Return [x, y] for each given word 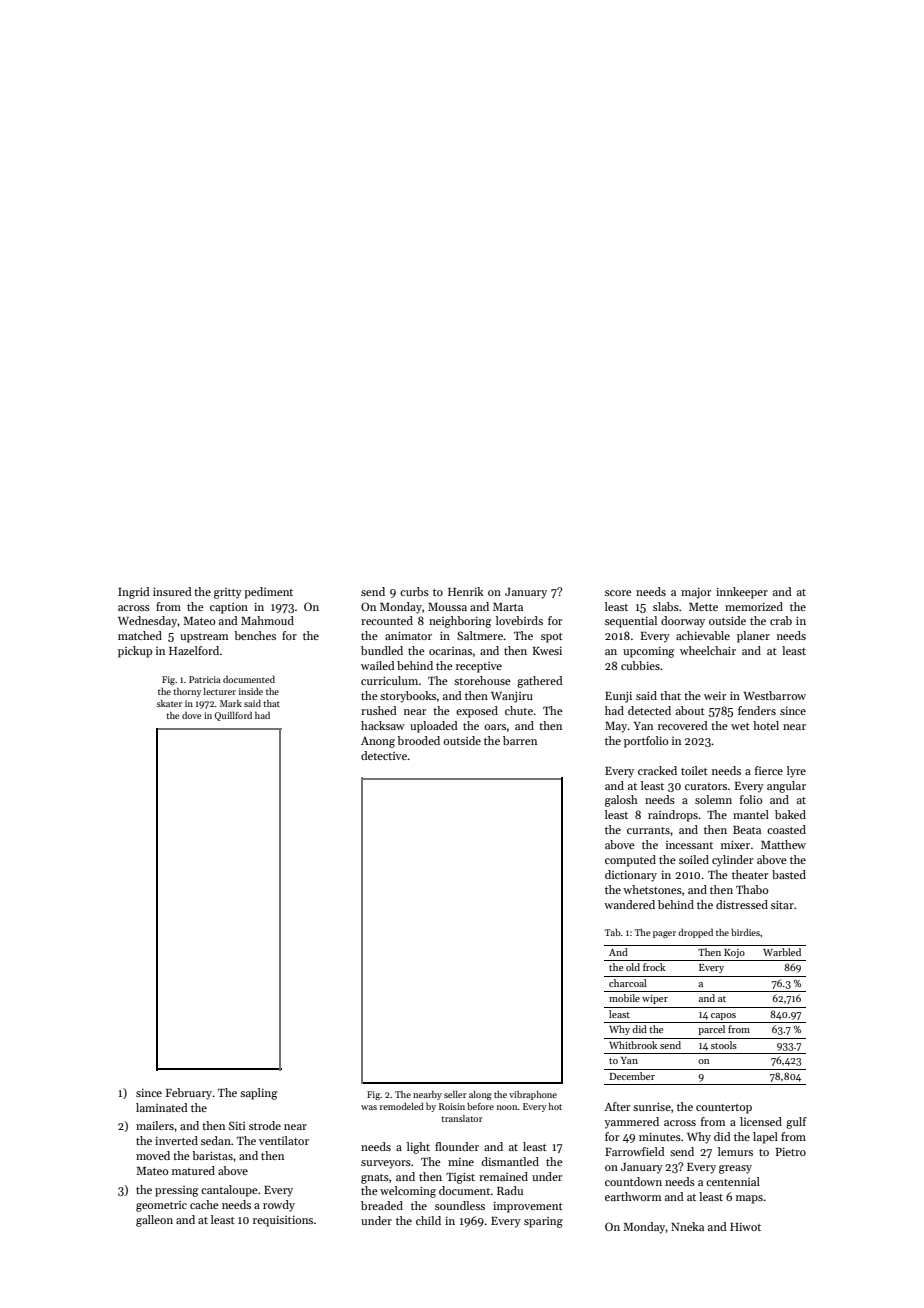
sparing [543, 1222]
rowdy [279, 1206]
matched [140, 635]
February [189, 1094]
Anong [378, 742]
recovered [683, 725]
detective [384, 755]
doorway [683, 622]
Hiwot [745, 1227]
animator [408, 635]
